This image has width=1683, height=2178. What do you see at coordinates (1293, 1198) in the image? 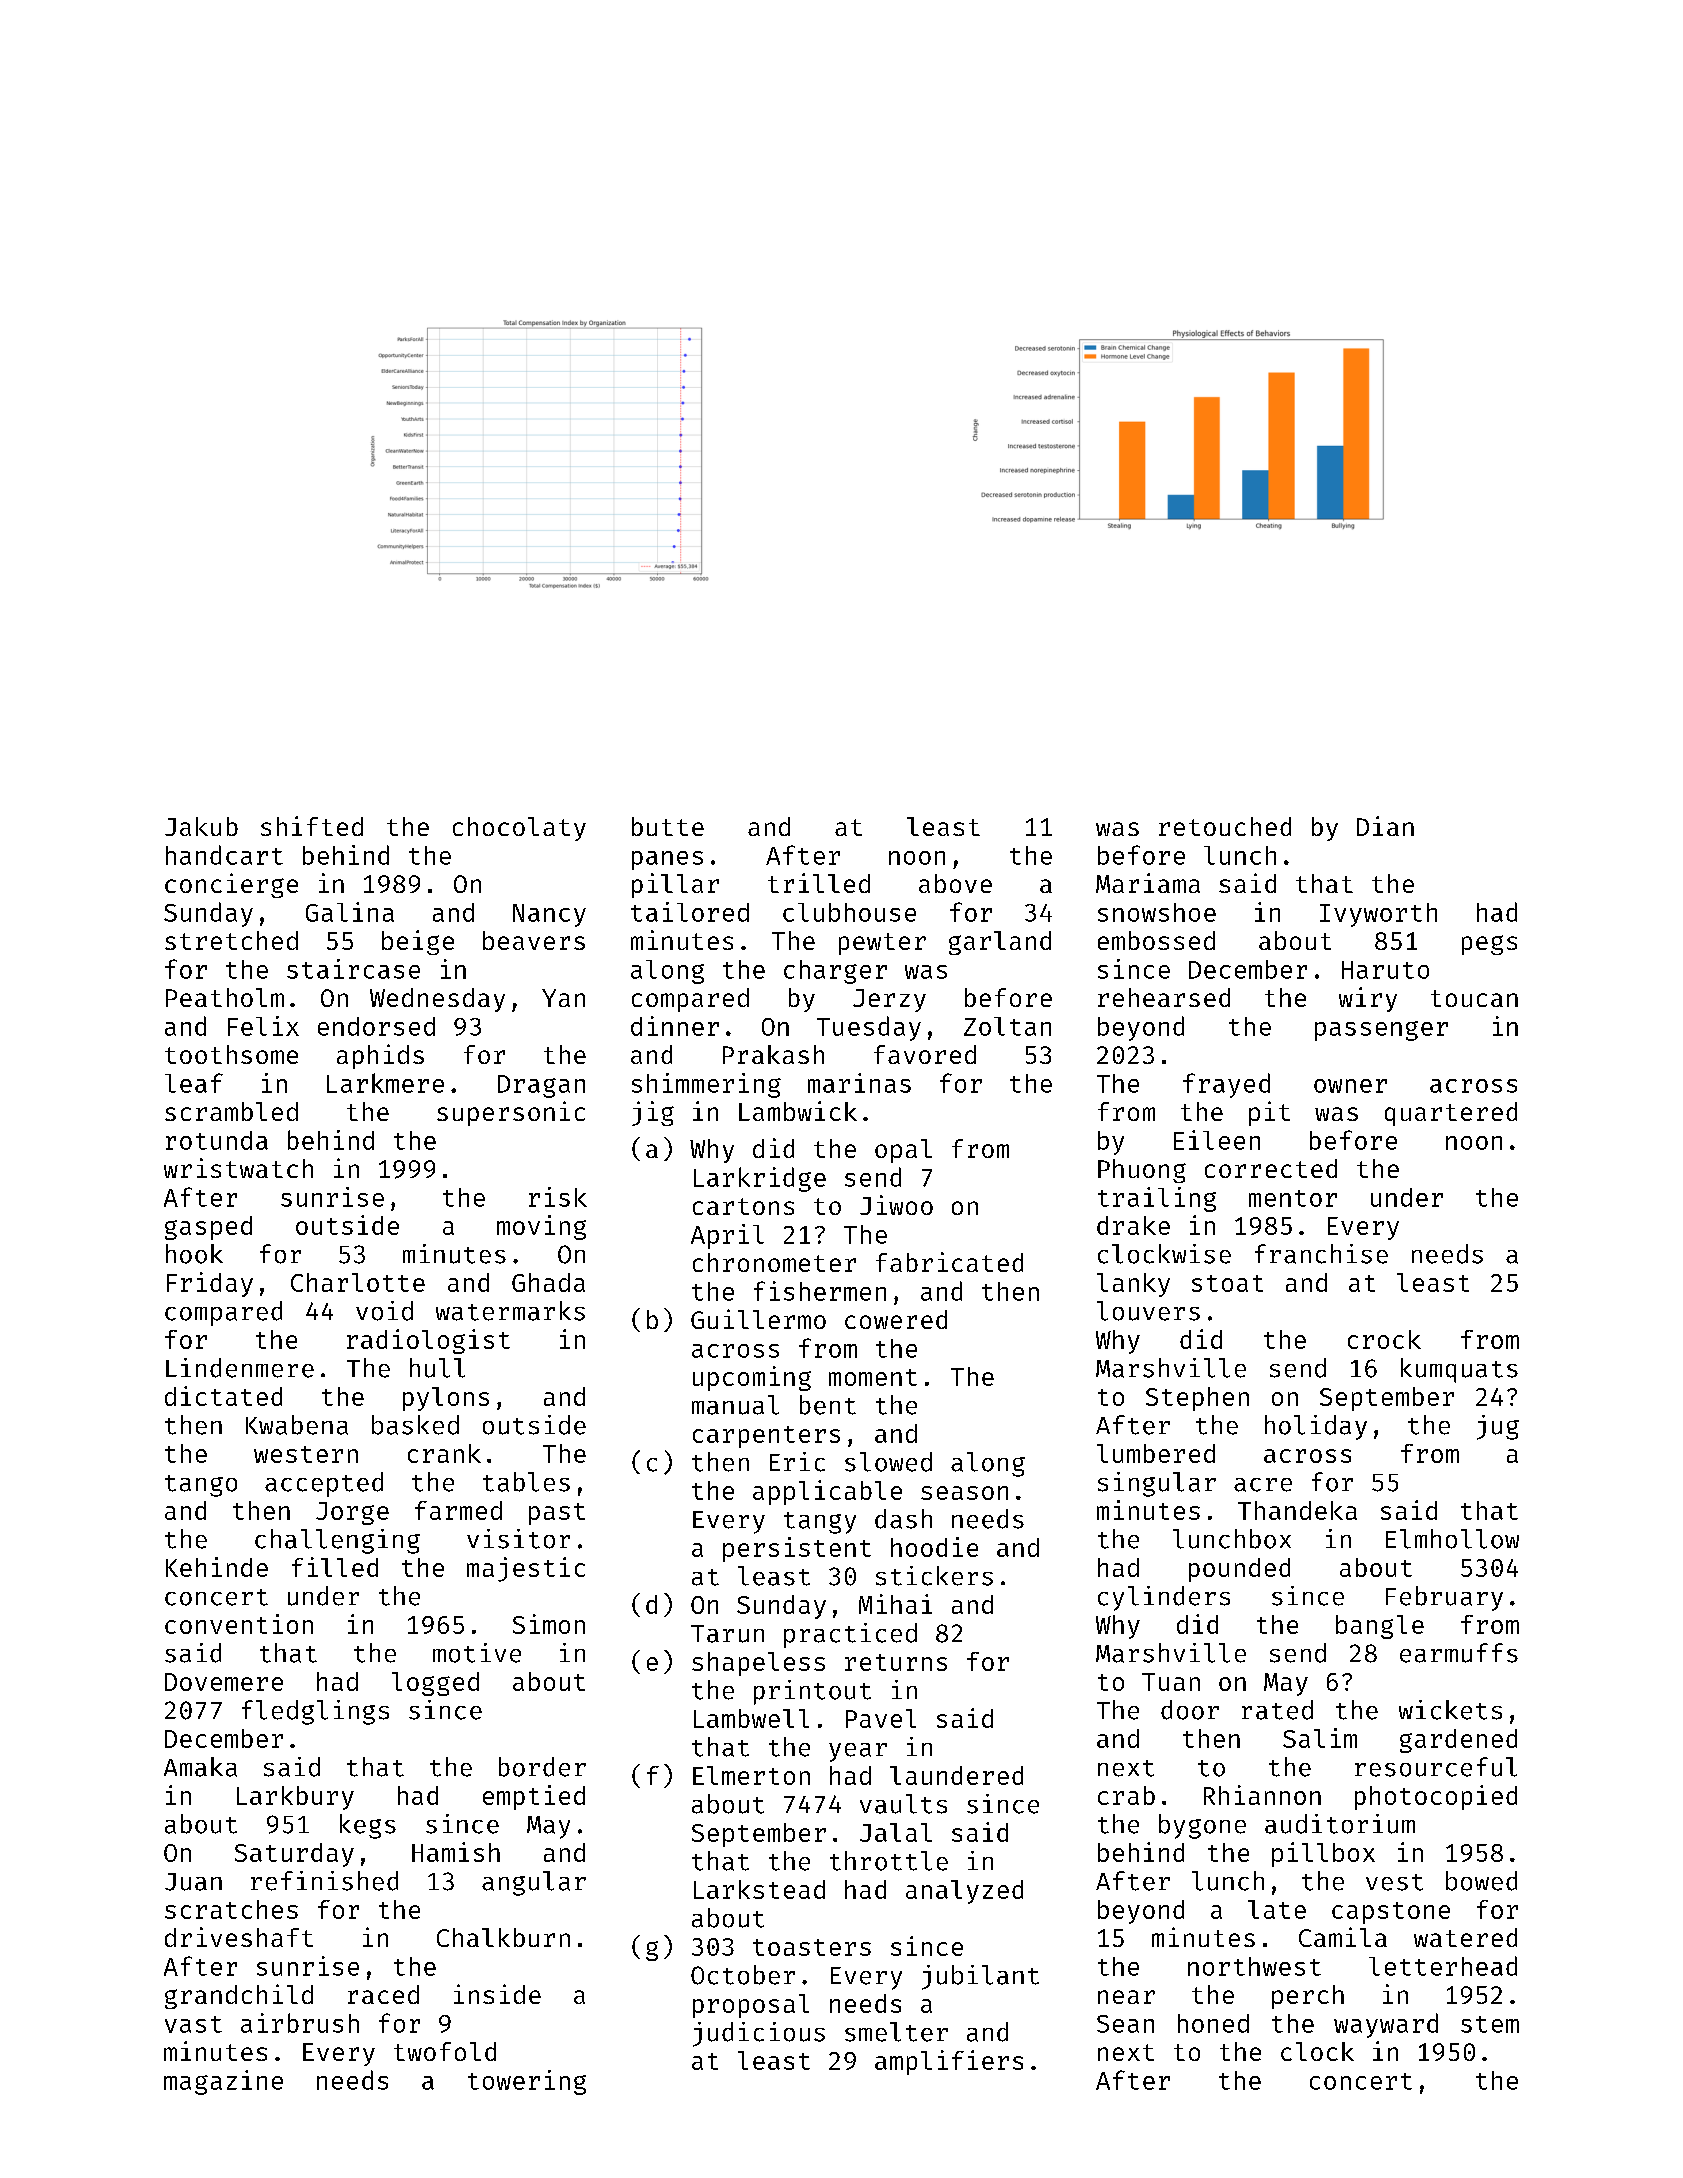
I see `mentor` at bounding box center [1293, 1198].
